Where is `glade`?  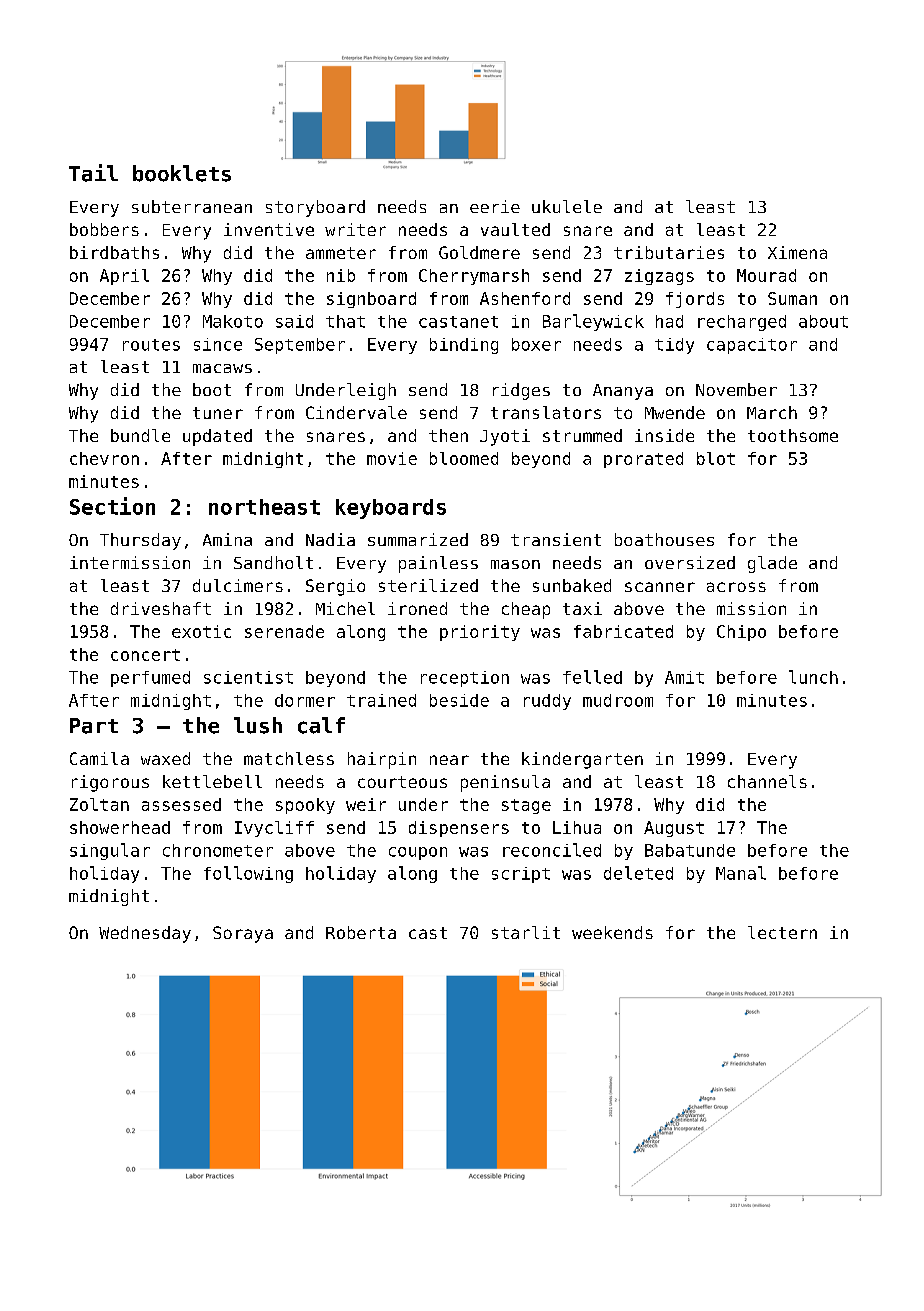
glade is located at coordinates (772, 564).
